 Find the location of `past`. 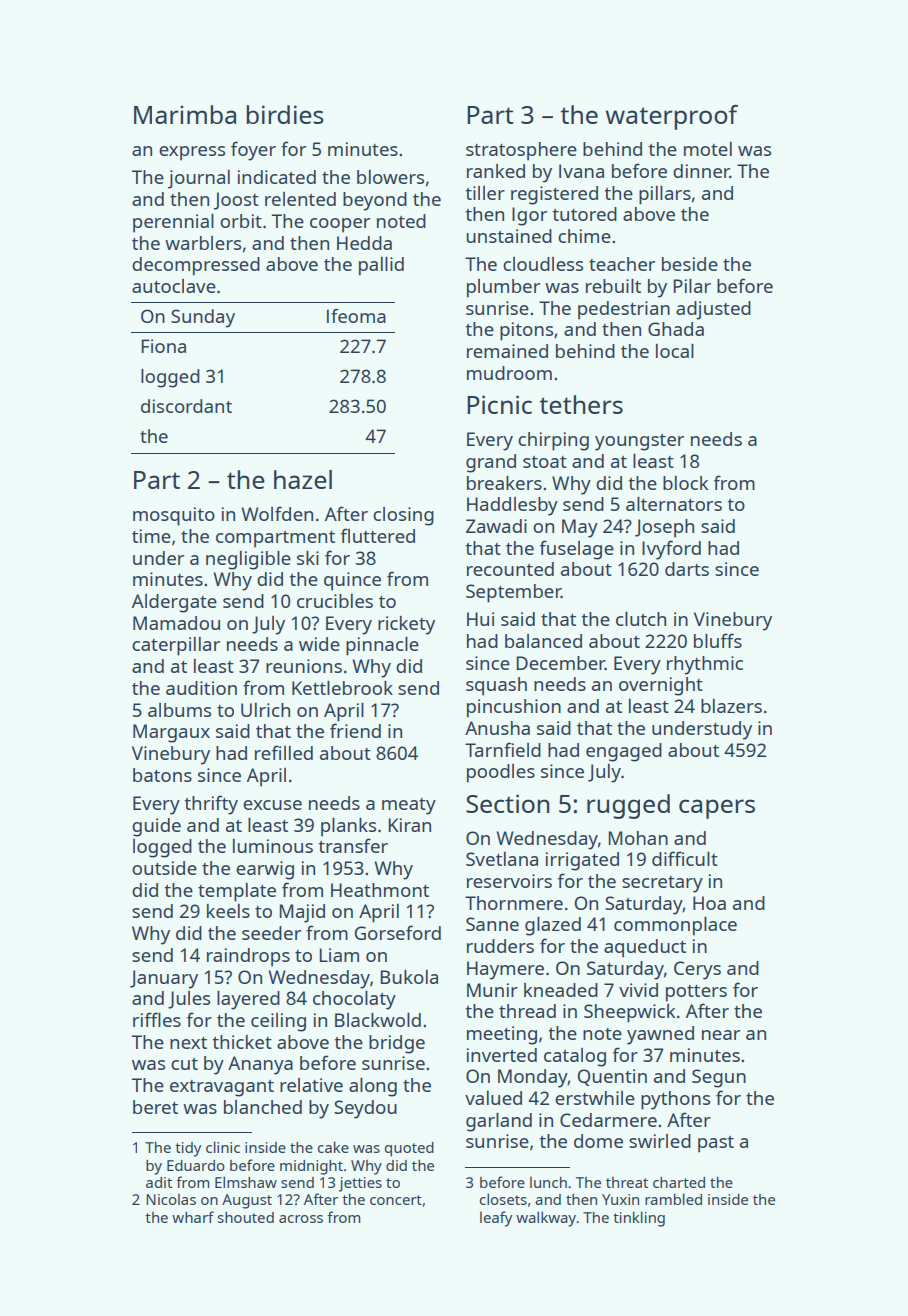

past is located at coordinates (716, 1144).
